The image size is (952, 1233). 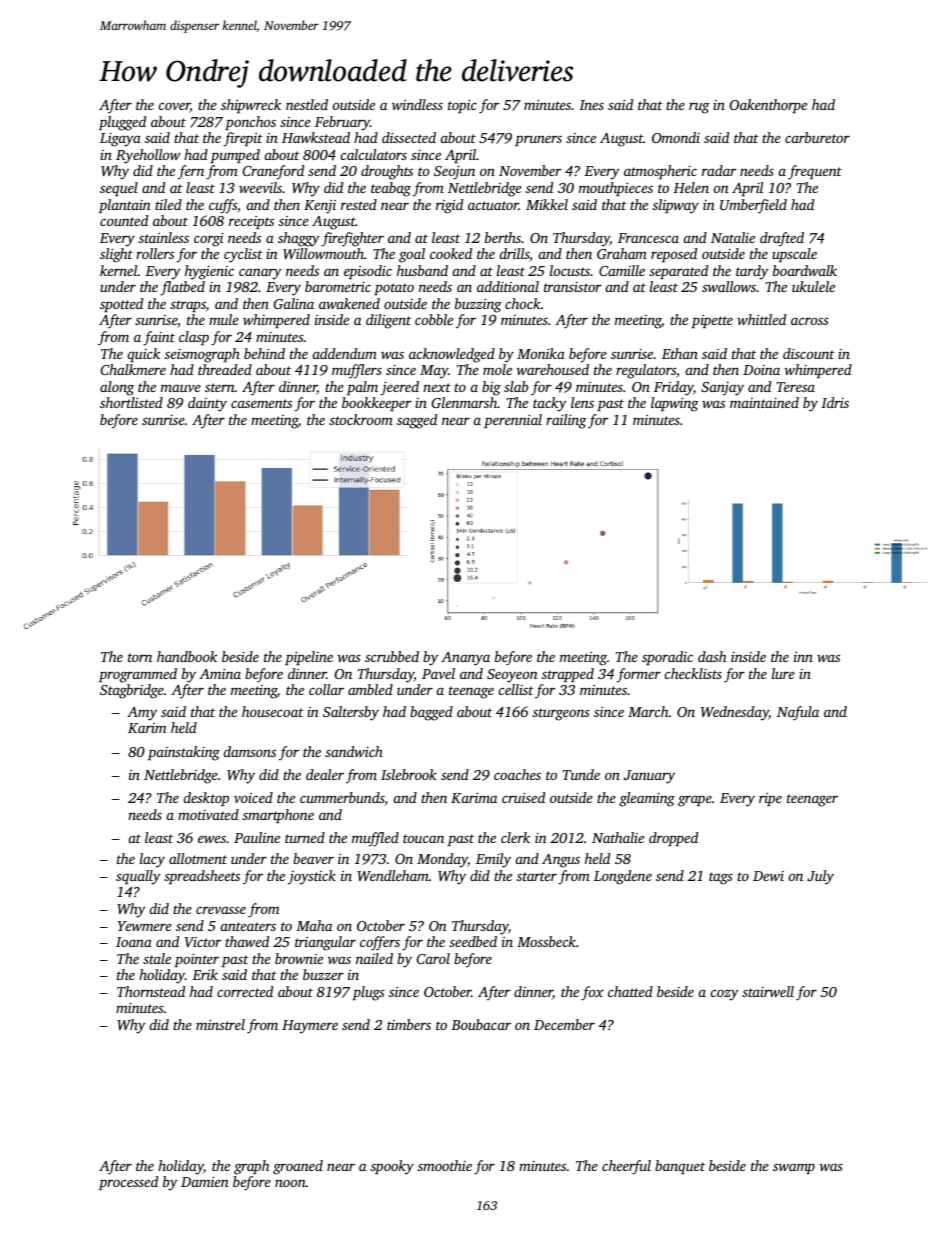 I want to click on atmospheric, so click(x=660, y=172).
